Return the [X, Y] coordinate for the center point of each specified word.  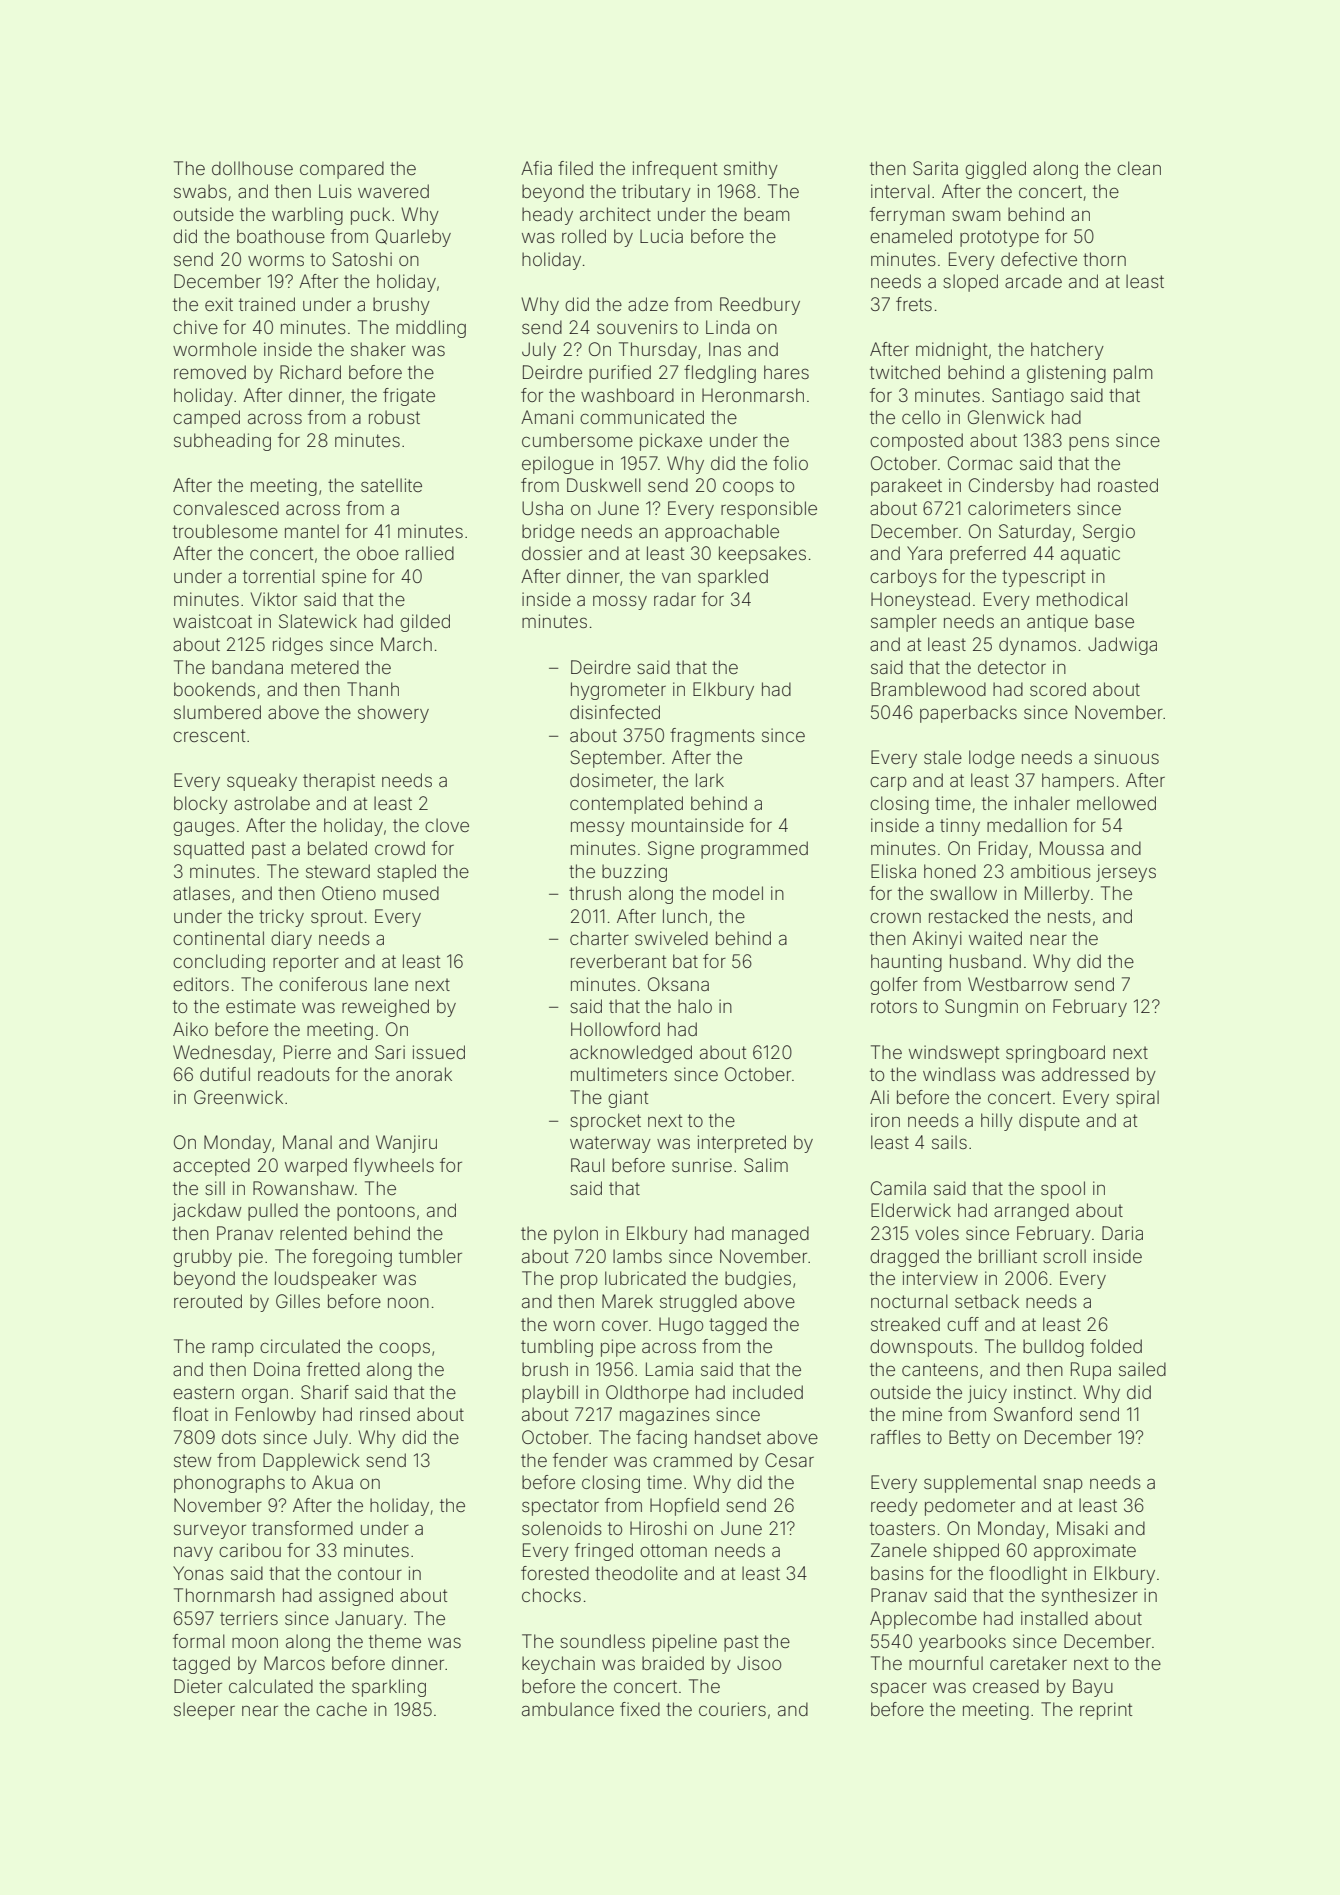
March [406, 644]
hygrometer [618, 691]
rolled [584, 236]
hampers [1078, 782]
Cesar [789, 1460]
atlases [201, 893]
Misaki [1082, 1528]
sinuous [1126, 757]
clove [447, 825]
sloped [970, 283]
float [190, 1414]
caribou [250, 1550]
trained [267, 304]
